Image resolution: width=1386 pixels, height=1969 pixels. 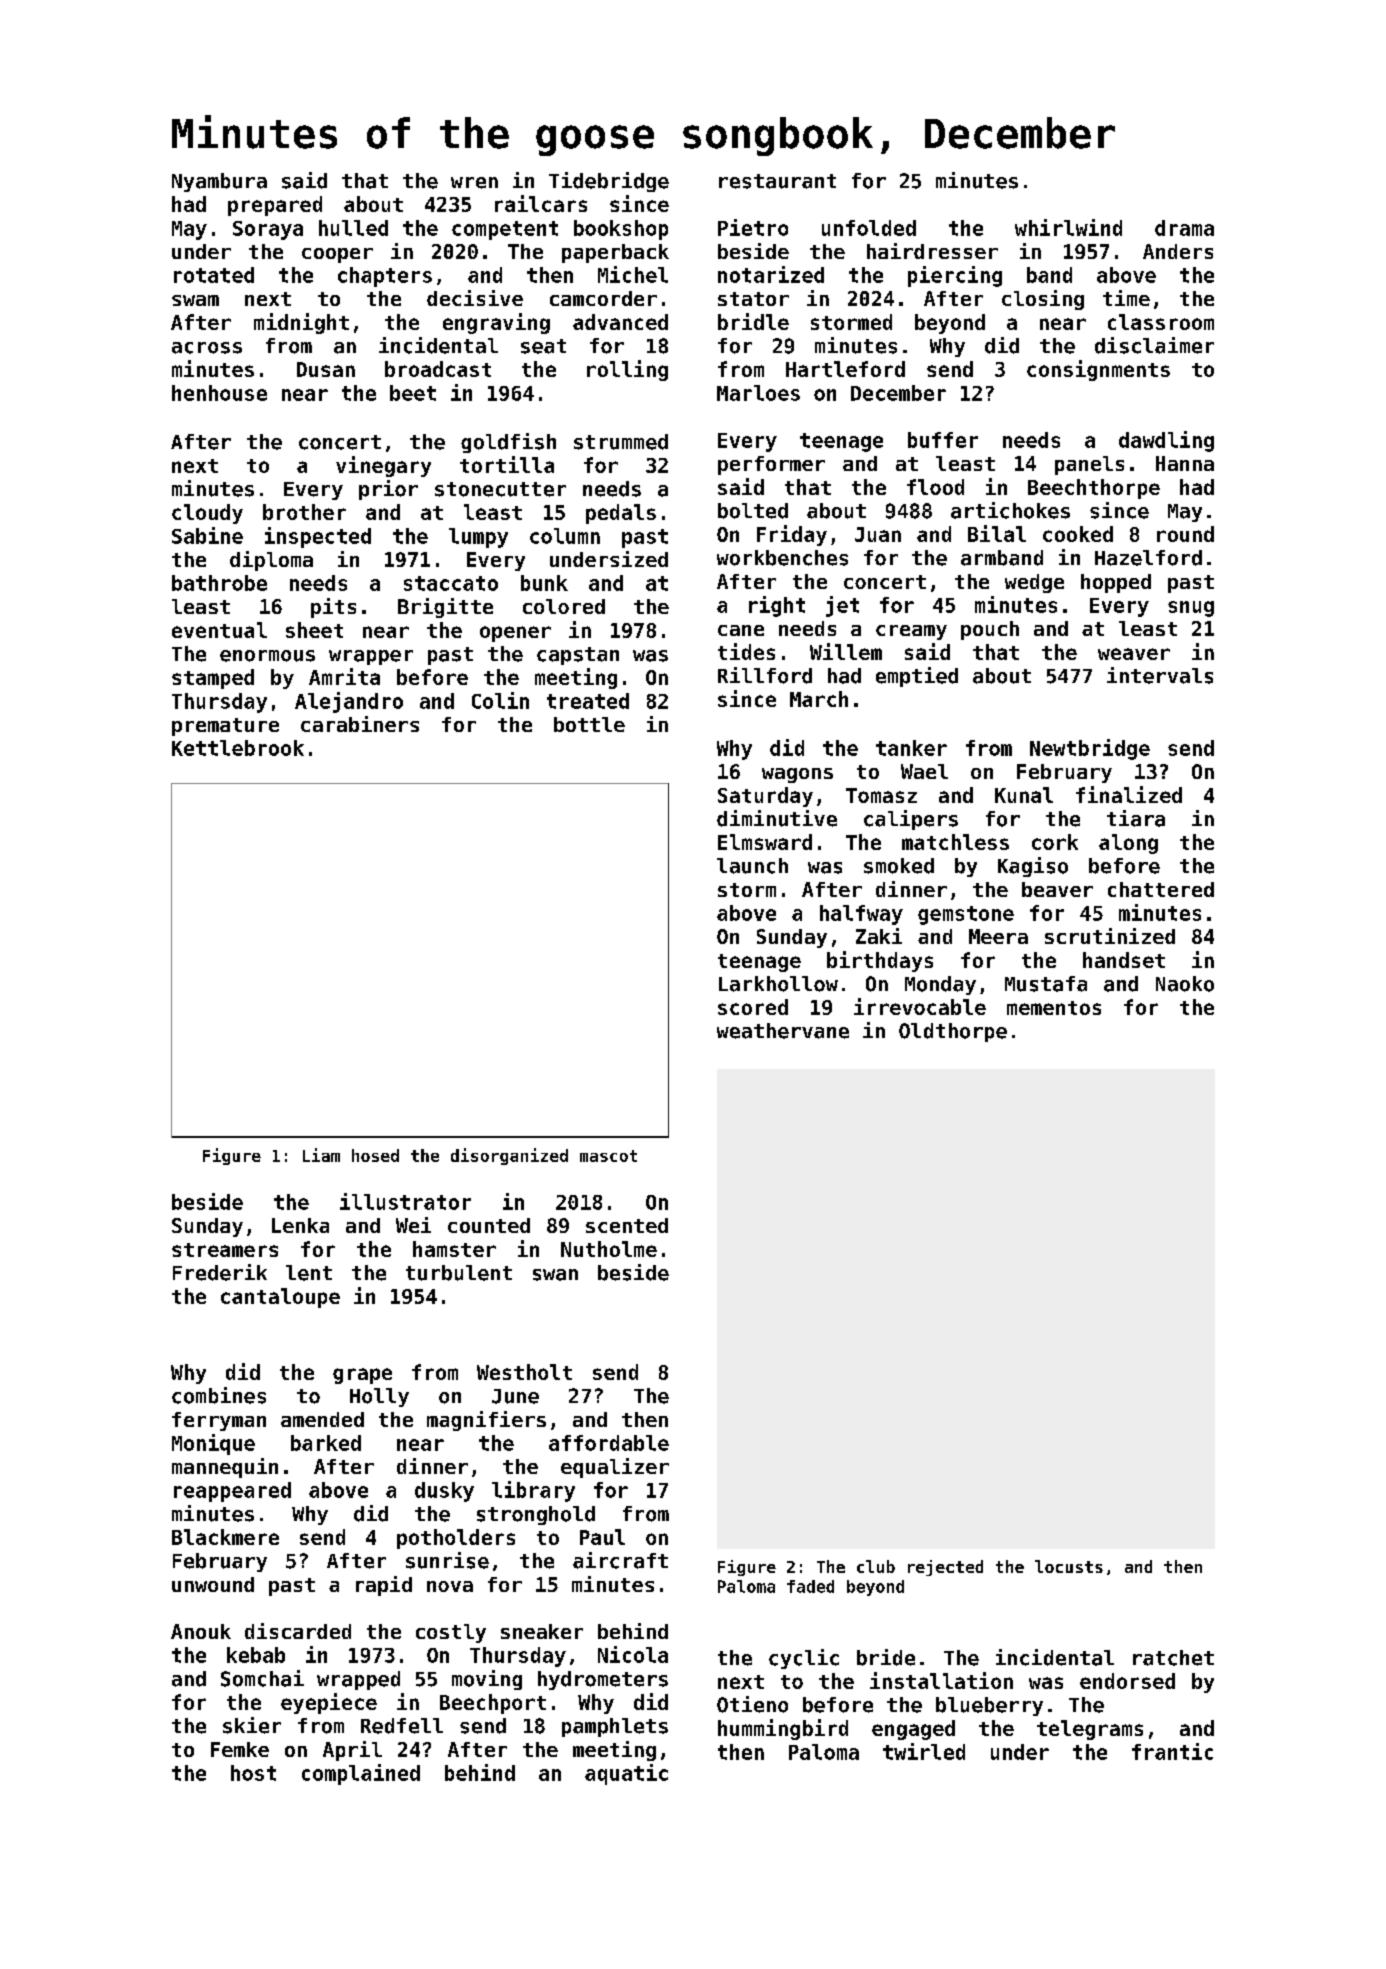 What do you see at coordinates (621, 514) in the screenshot?
I see `pedals` at bounding box center [621, 514].
